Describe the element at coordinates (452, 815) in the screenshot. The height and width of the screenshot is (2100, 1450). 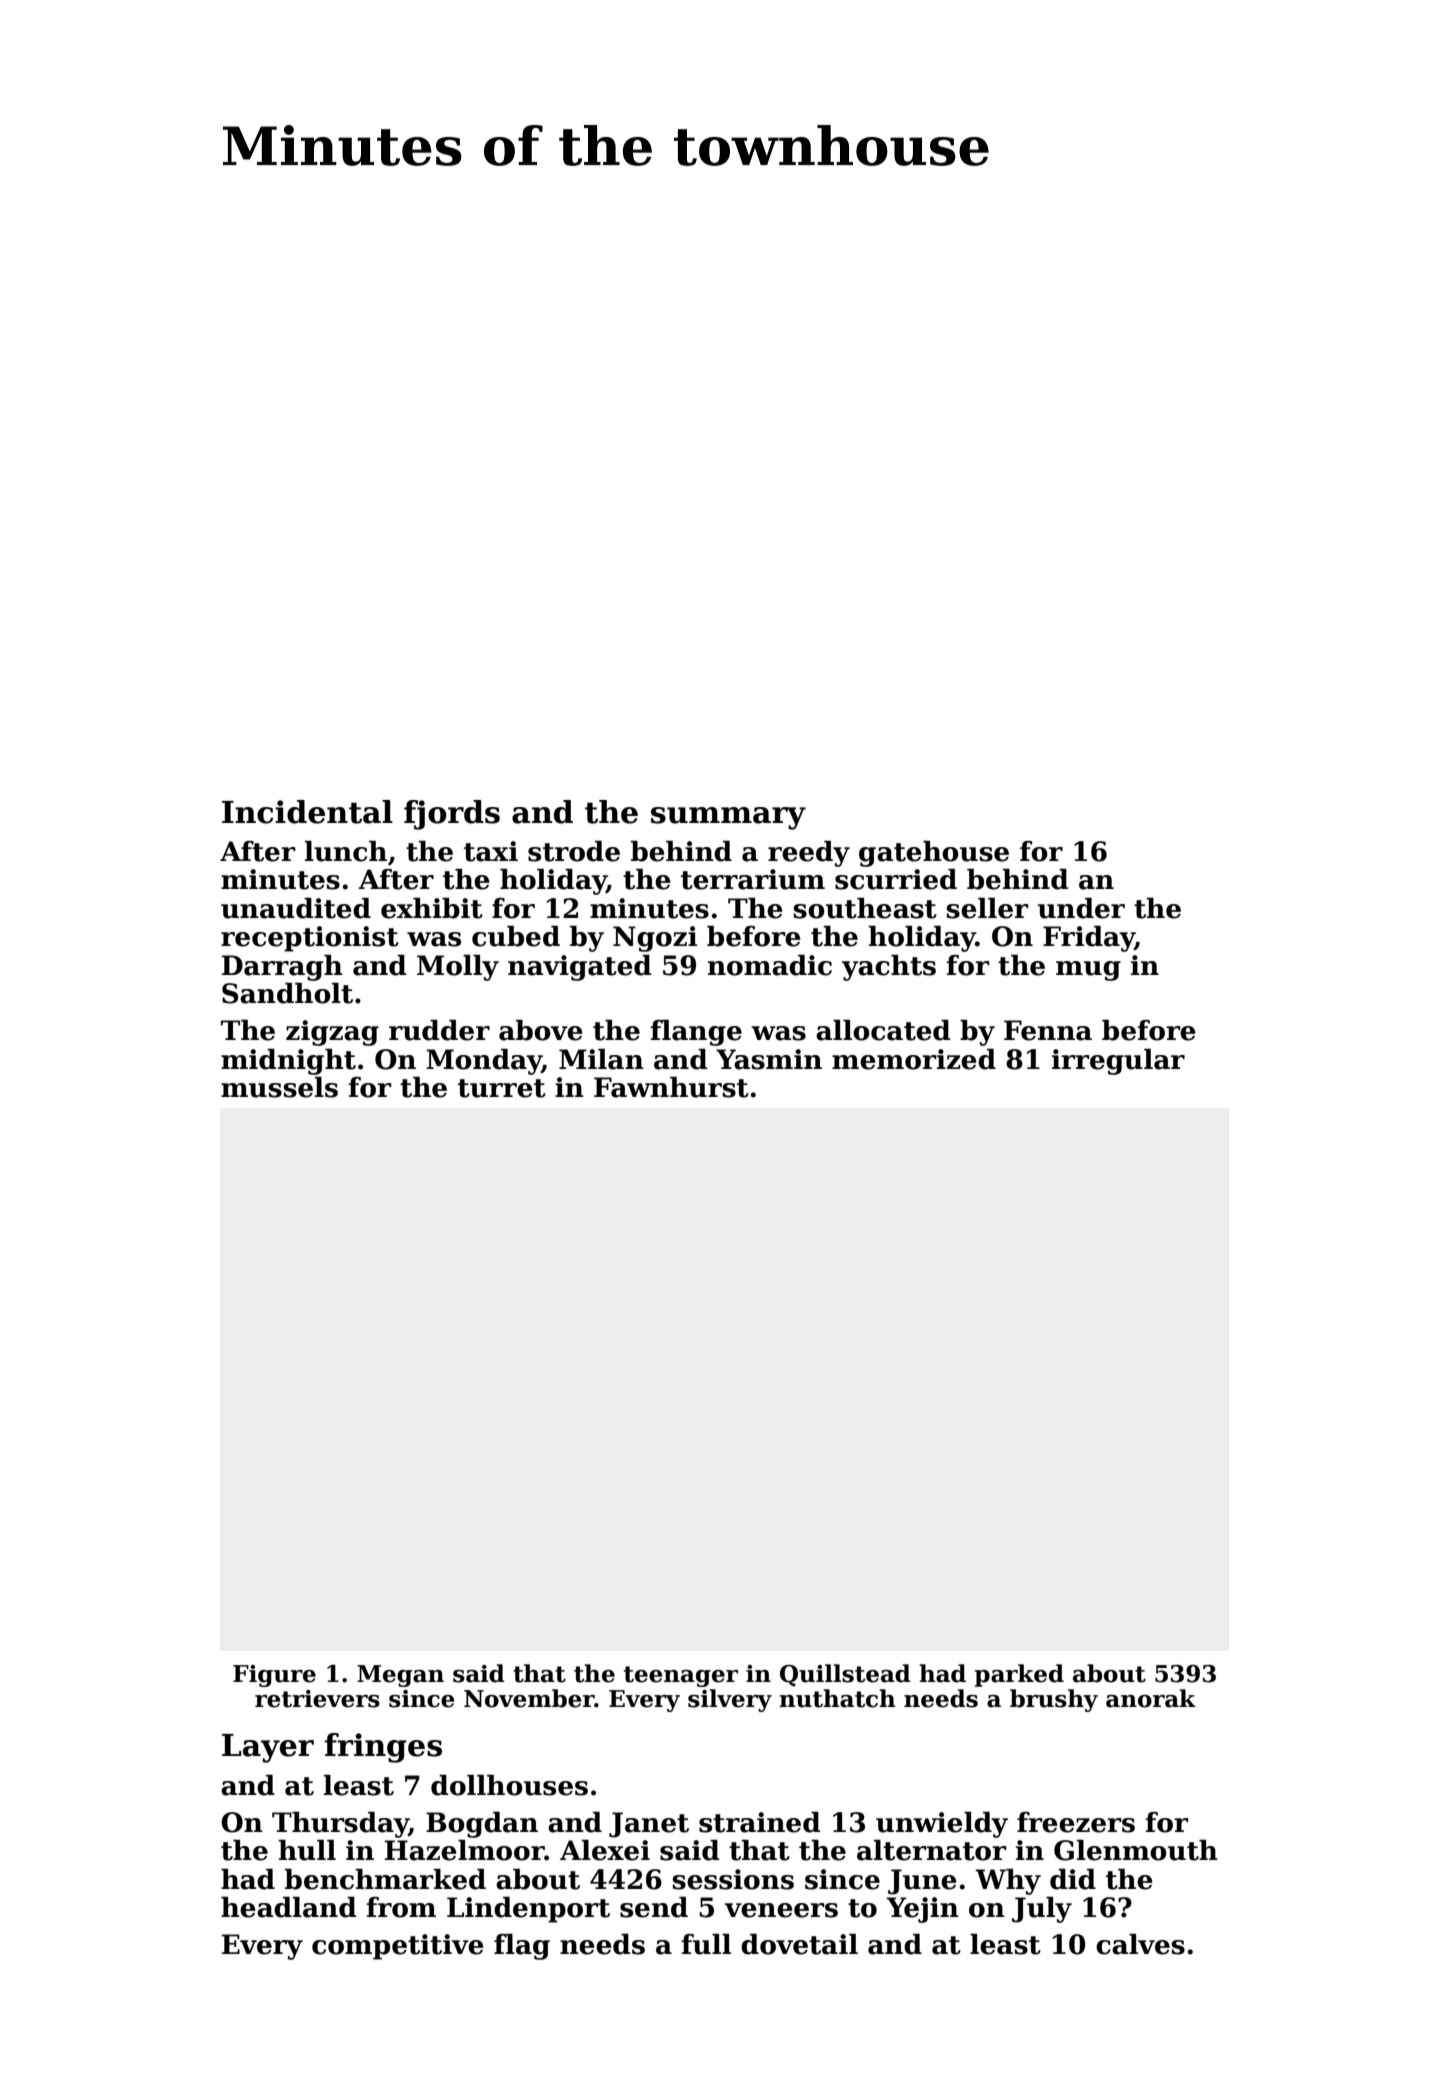
I see `fjords` at that location.
